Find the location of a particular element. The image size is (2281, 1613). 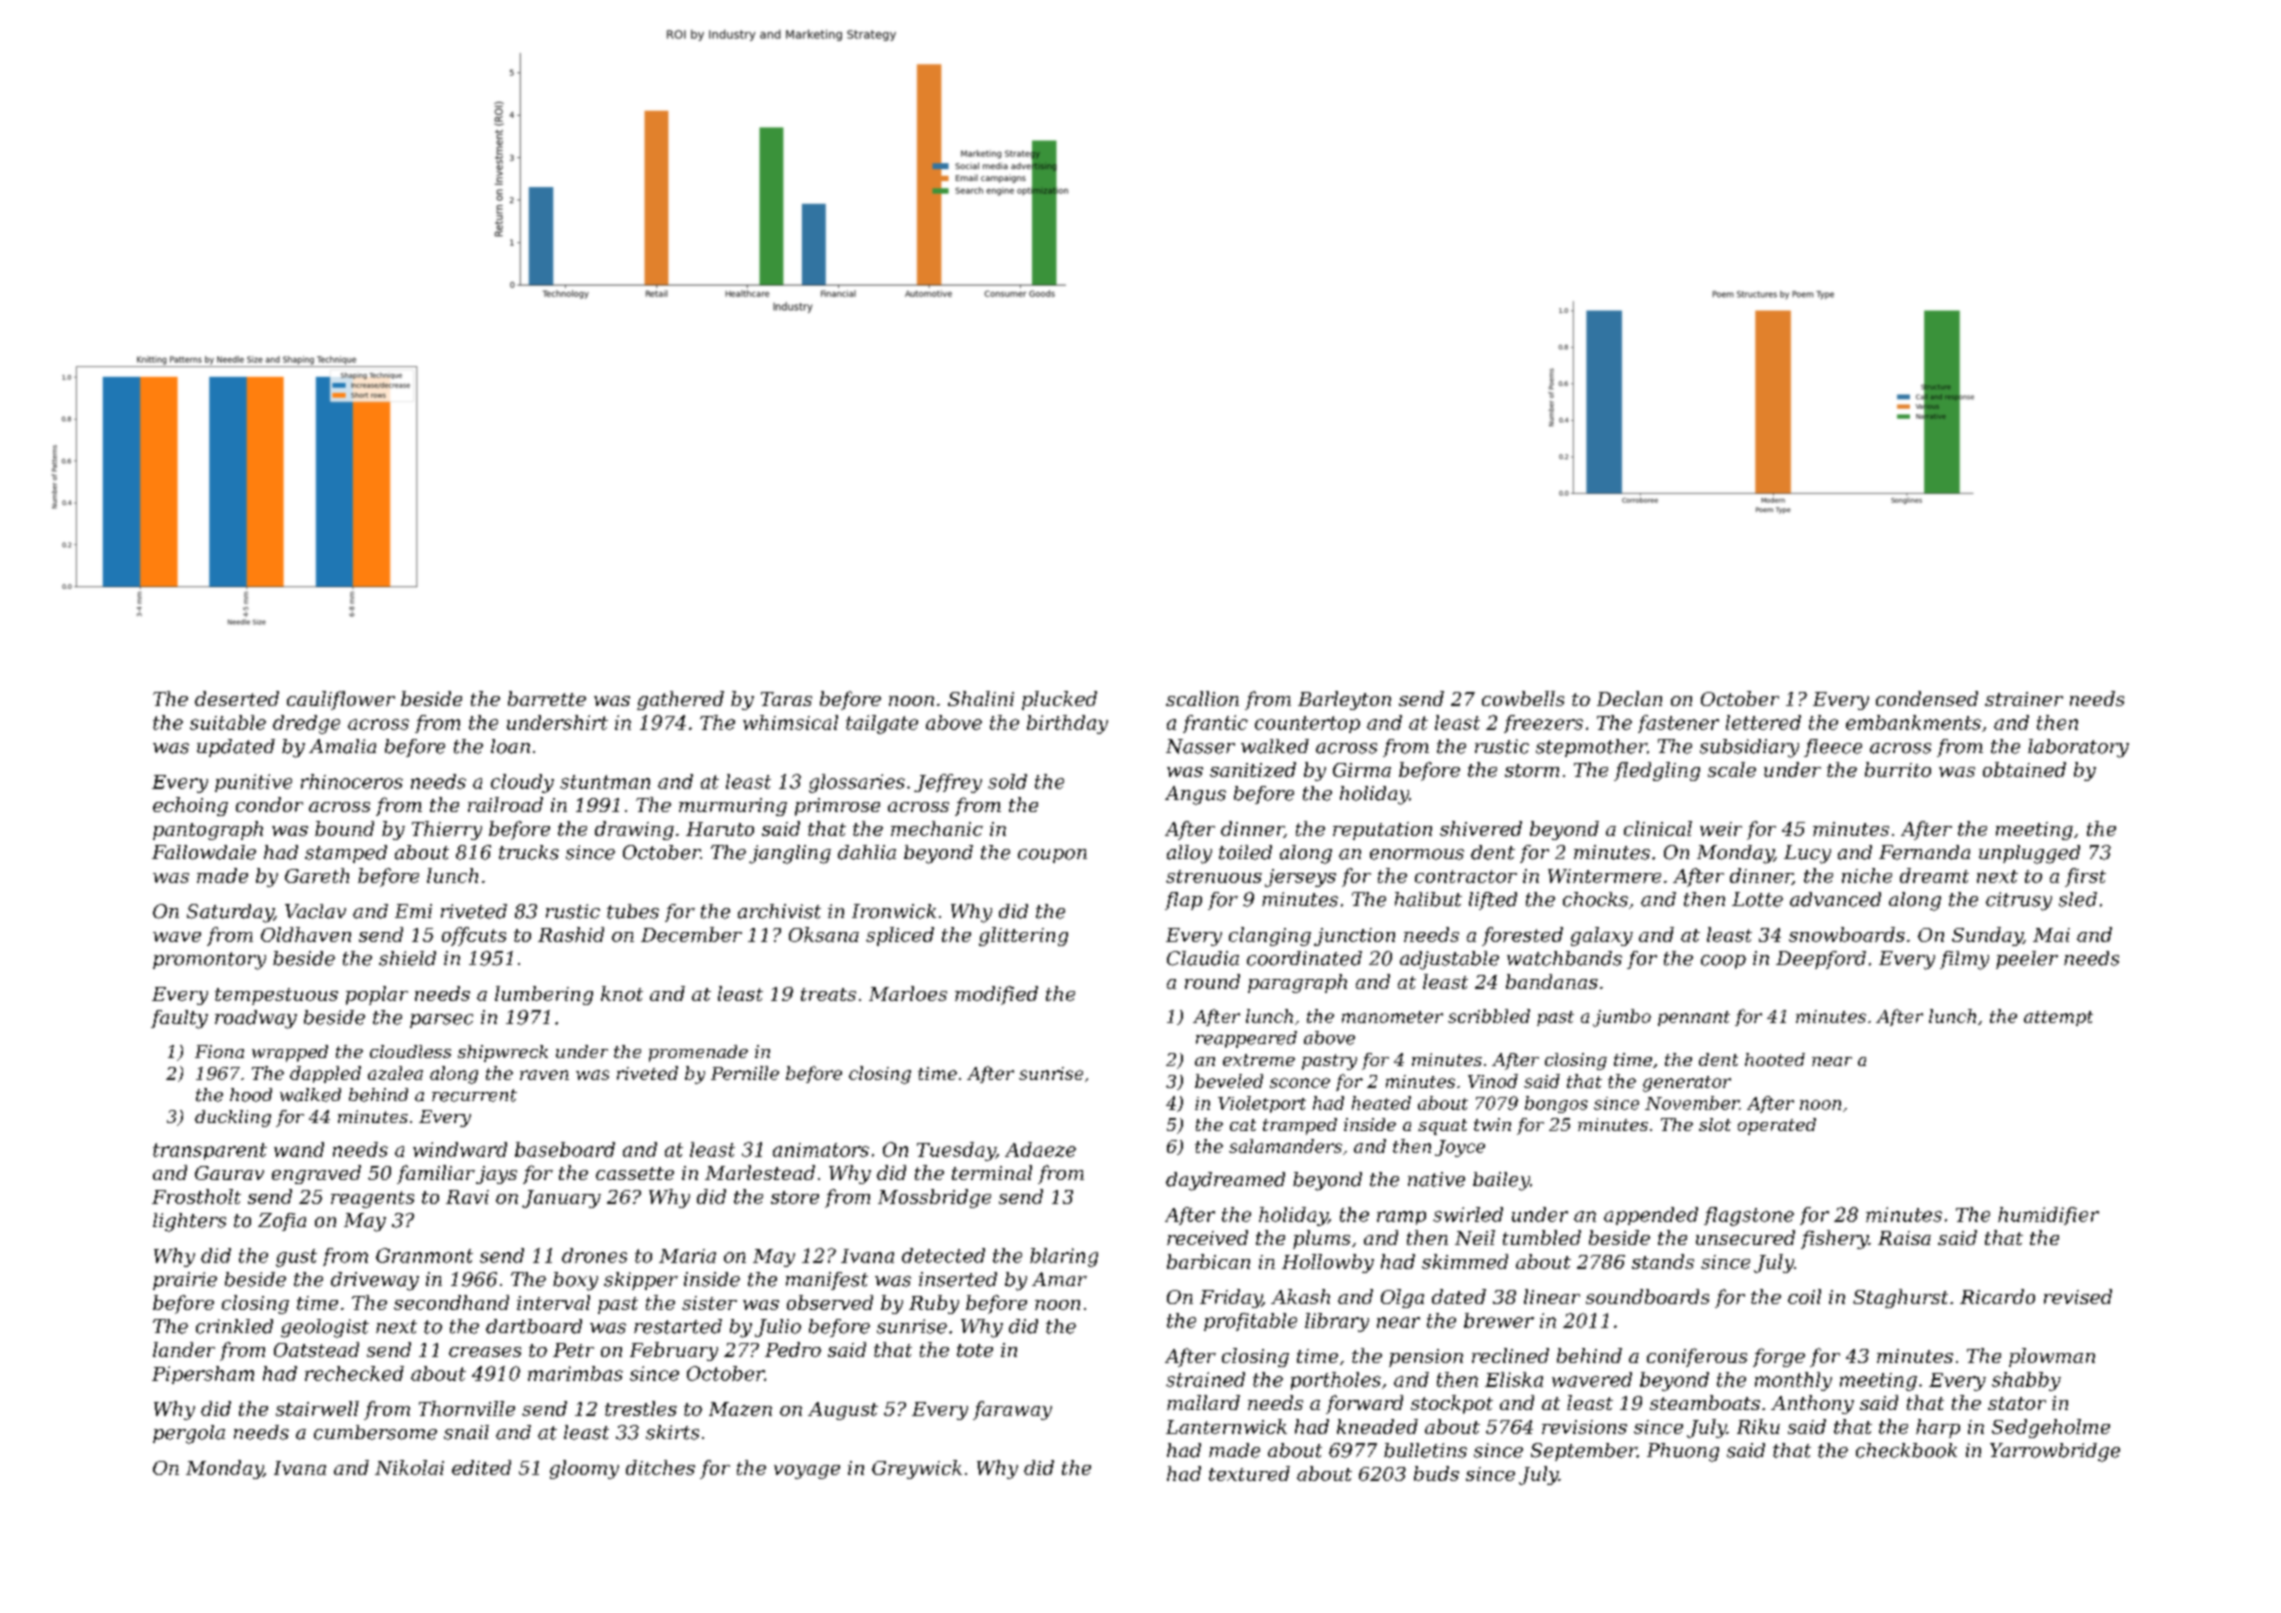

Pipersham is located at coordinates (203, 1375).
